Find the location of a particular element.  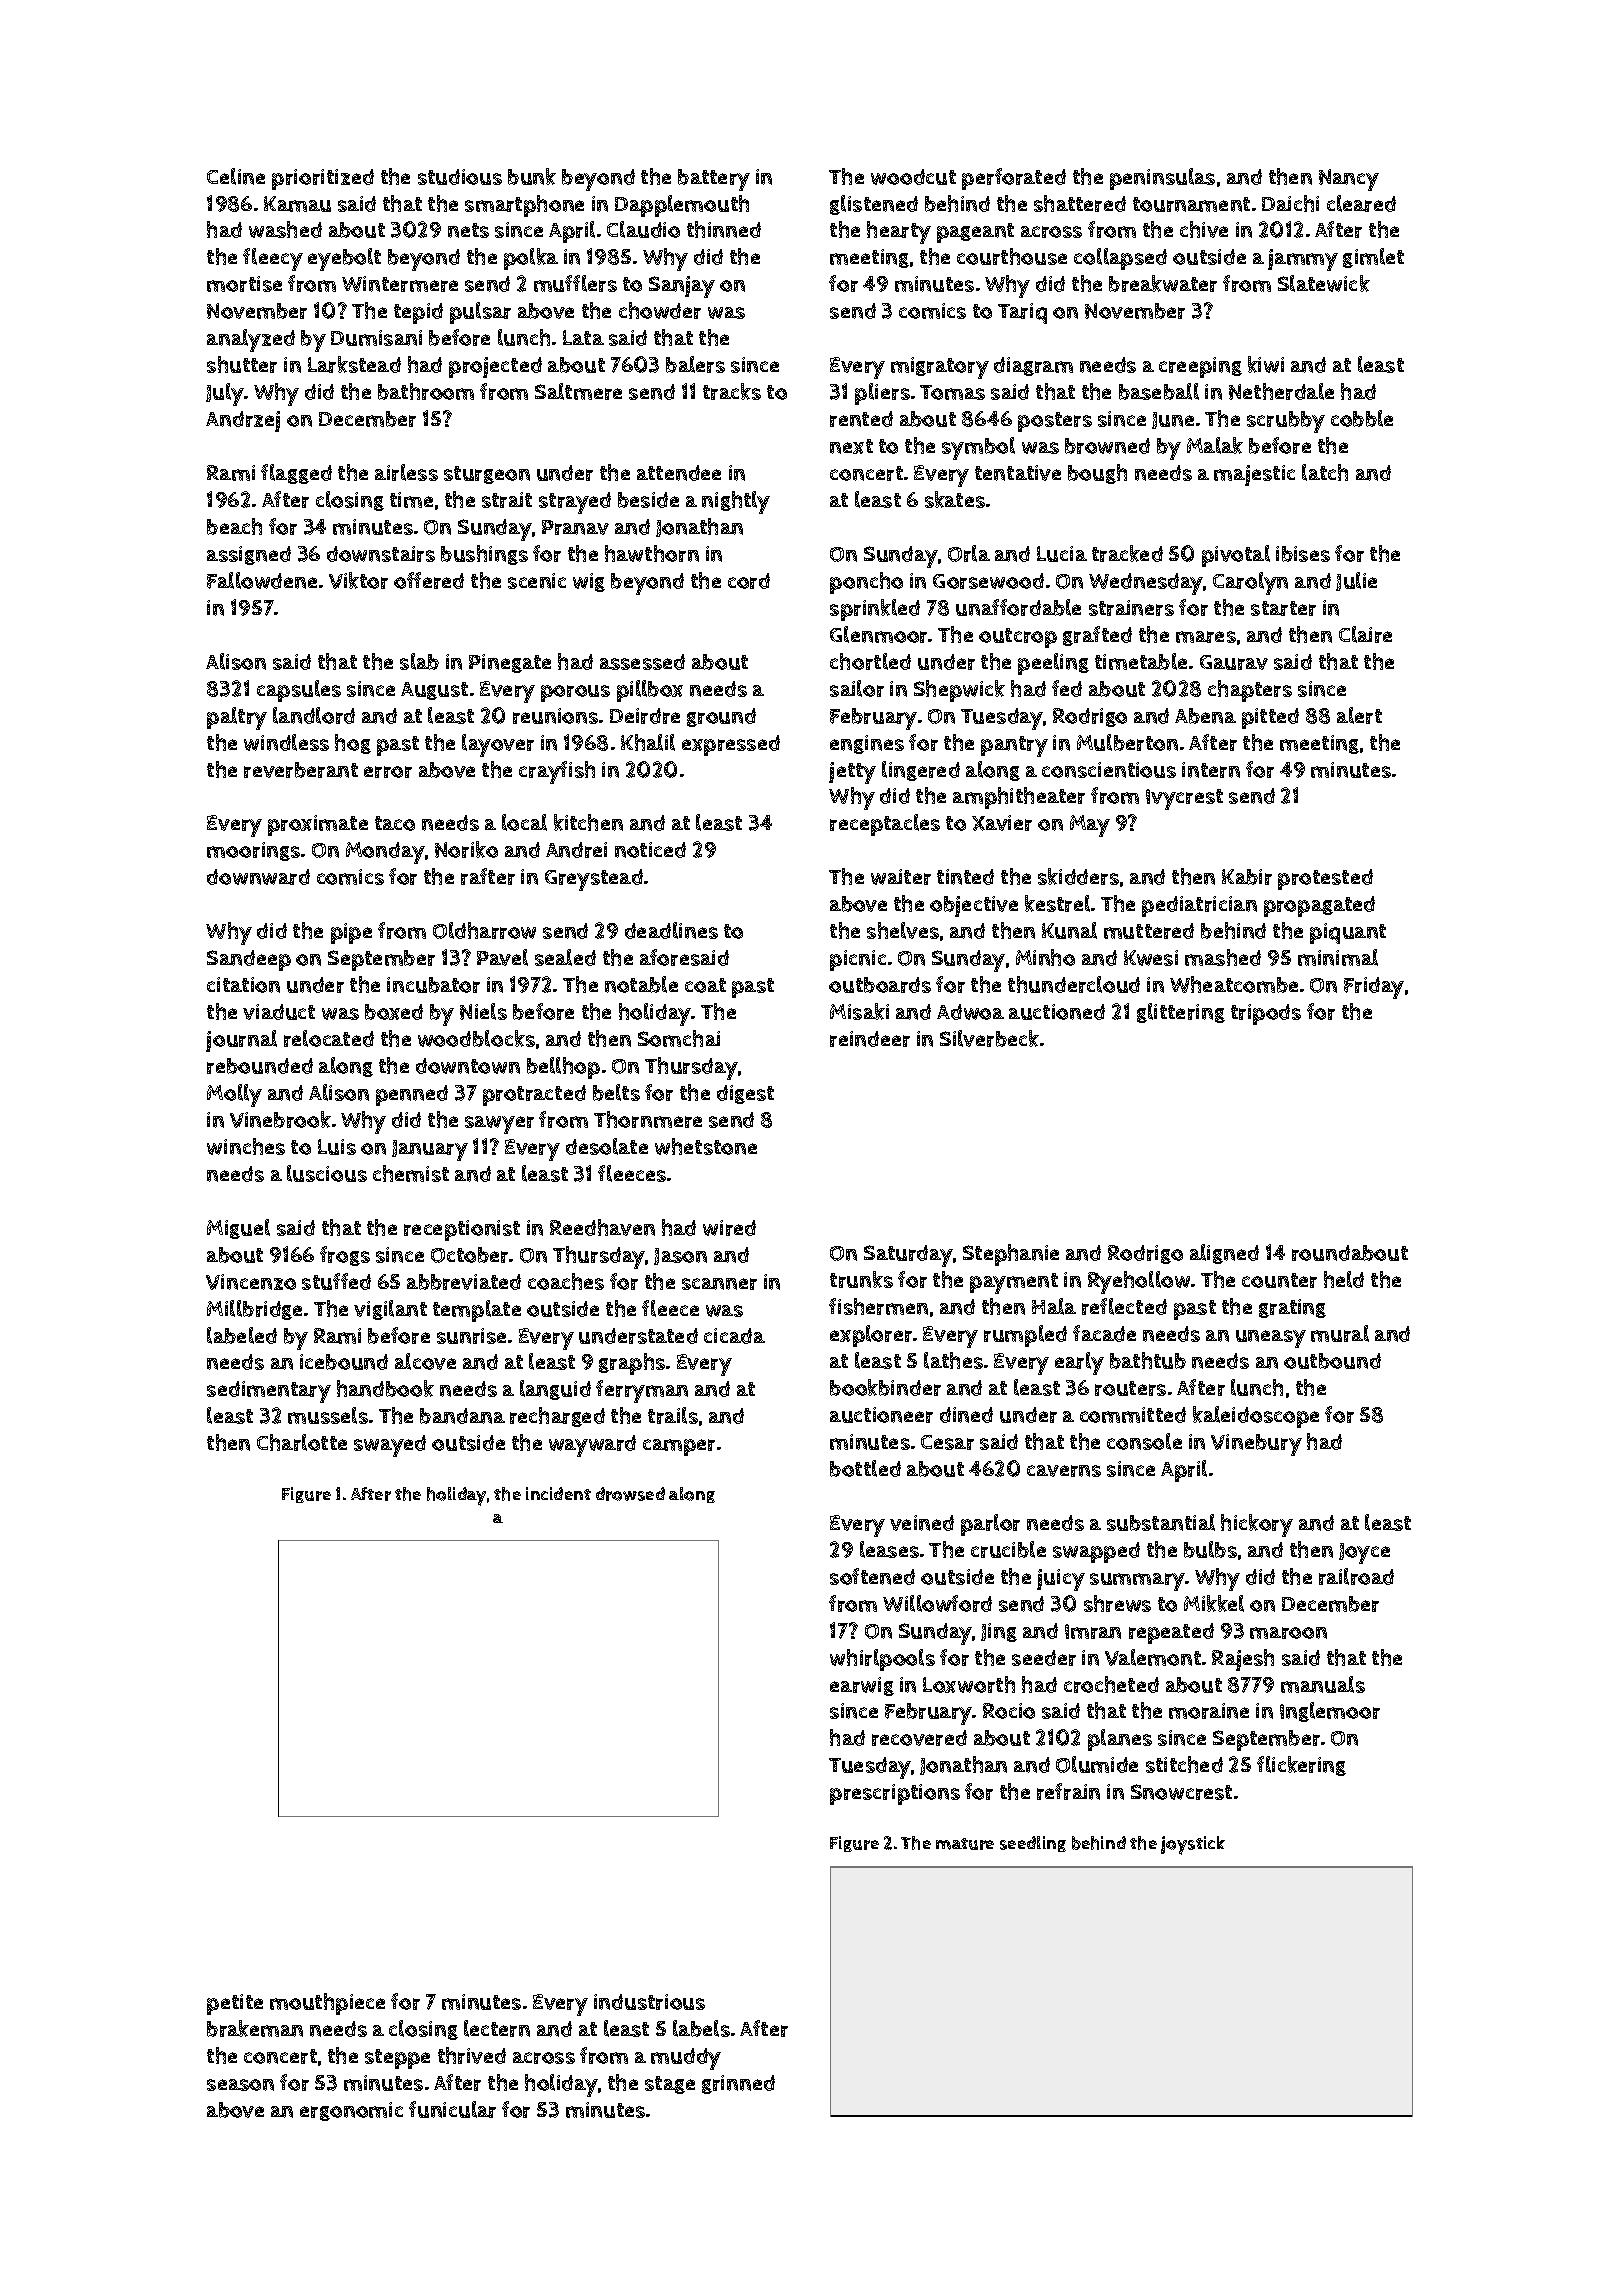

Silverbeck is located at coordinates (989, 1038).
